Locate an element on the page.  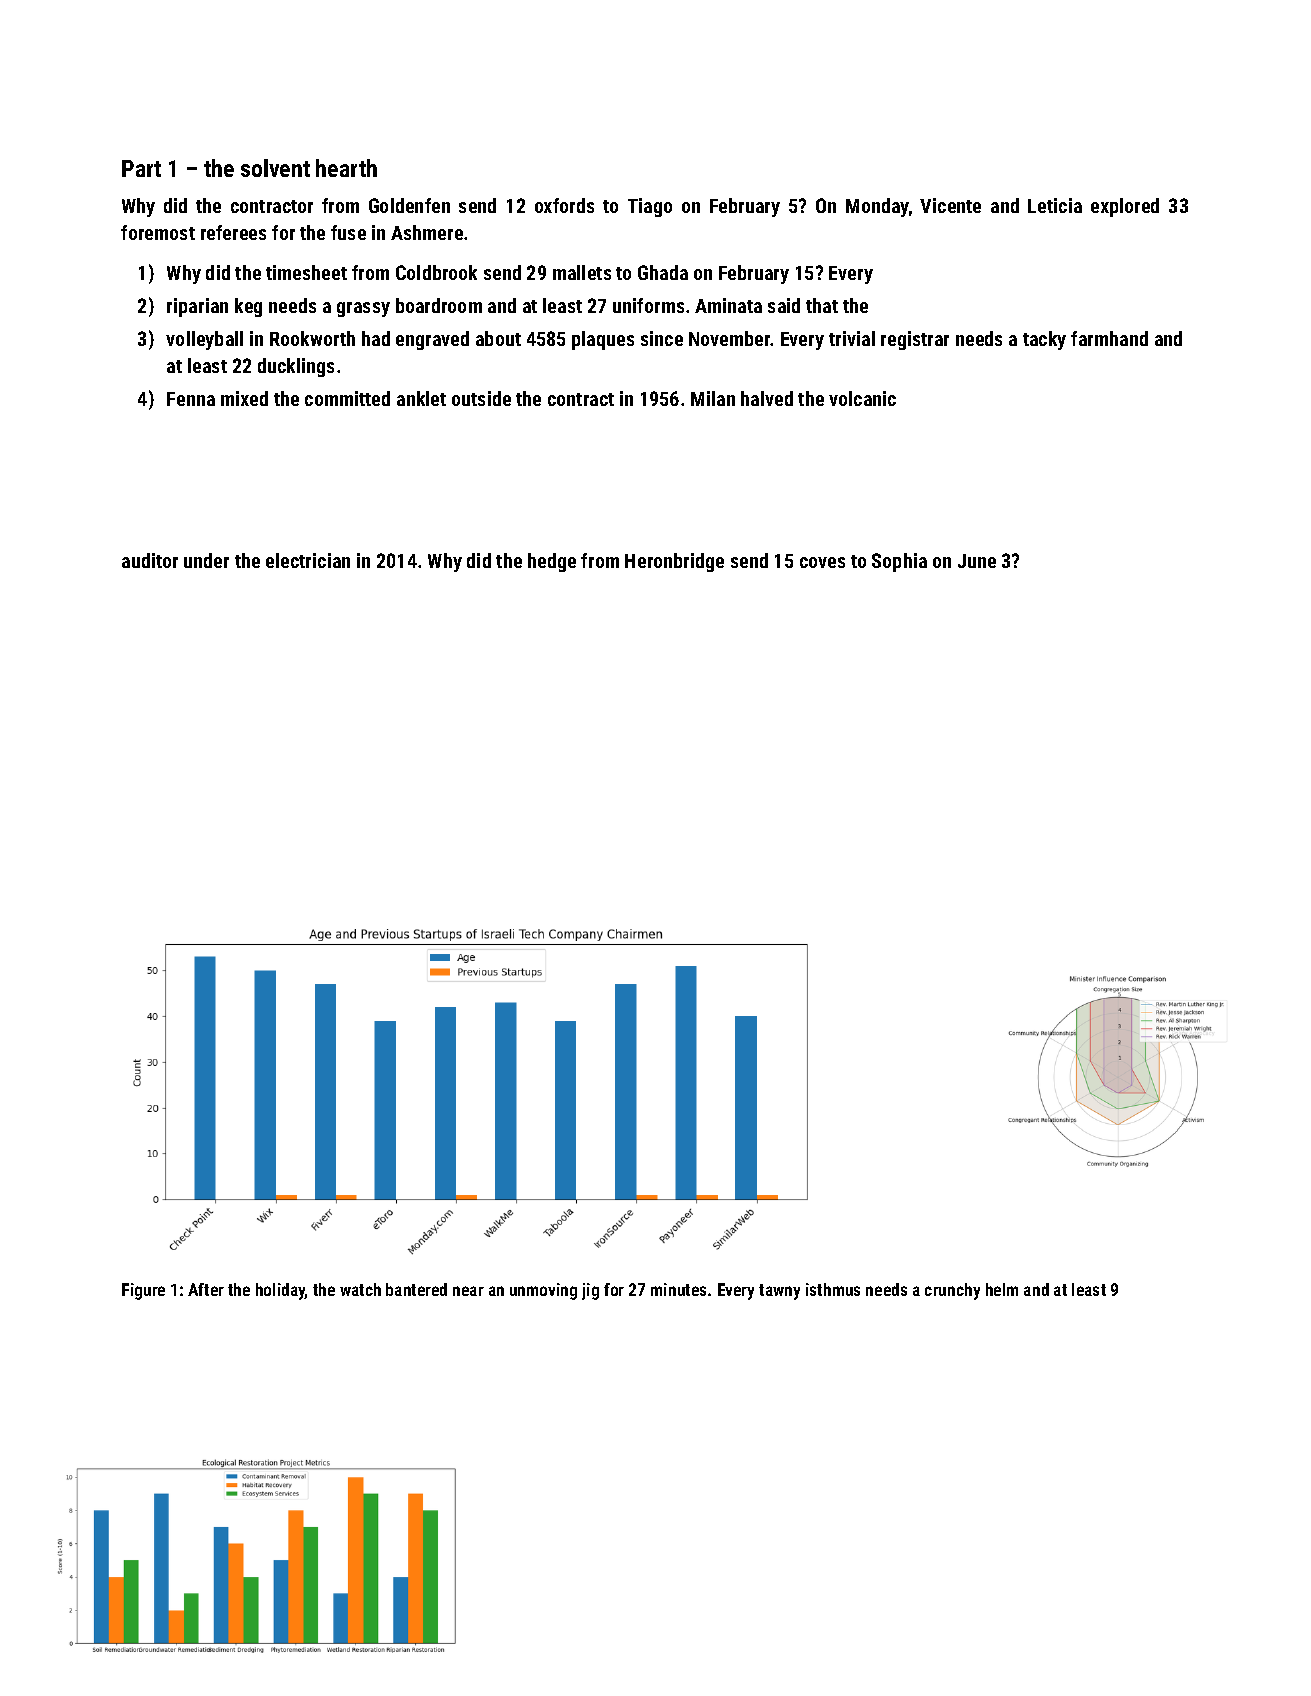
hedge is located at coordinates (552, 562).
